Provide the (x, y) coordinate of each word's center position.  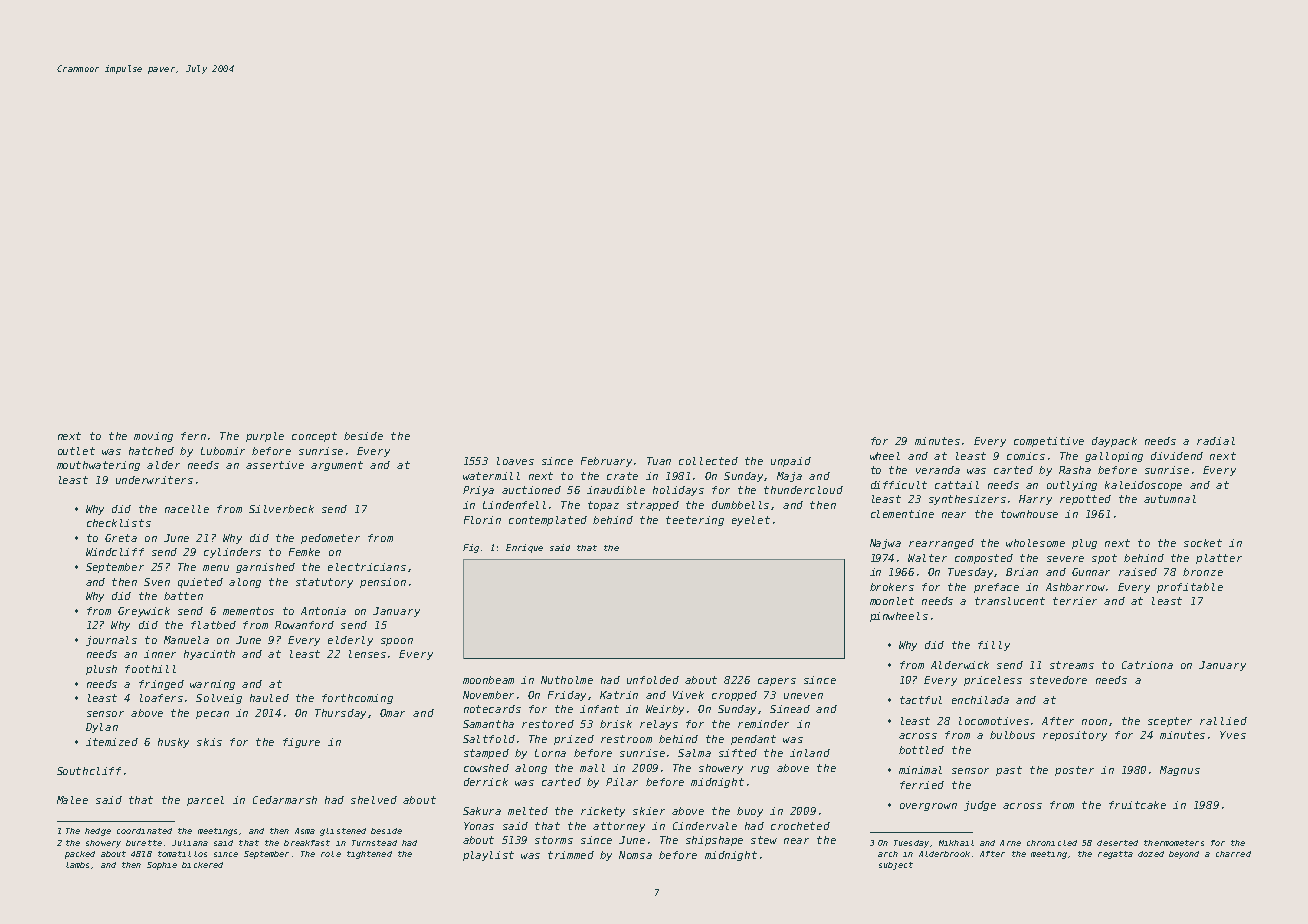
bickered (202, 865)
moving (153, 437)
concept (314, 437)
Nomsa (635, 855)
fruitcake (1137, 805)
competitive (1049, 442)
